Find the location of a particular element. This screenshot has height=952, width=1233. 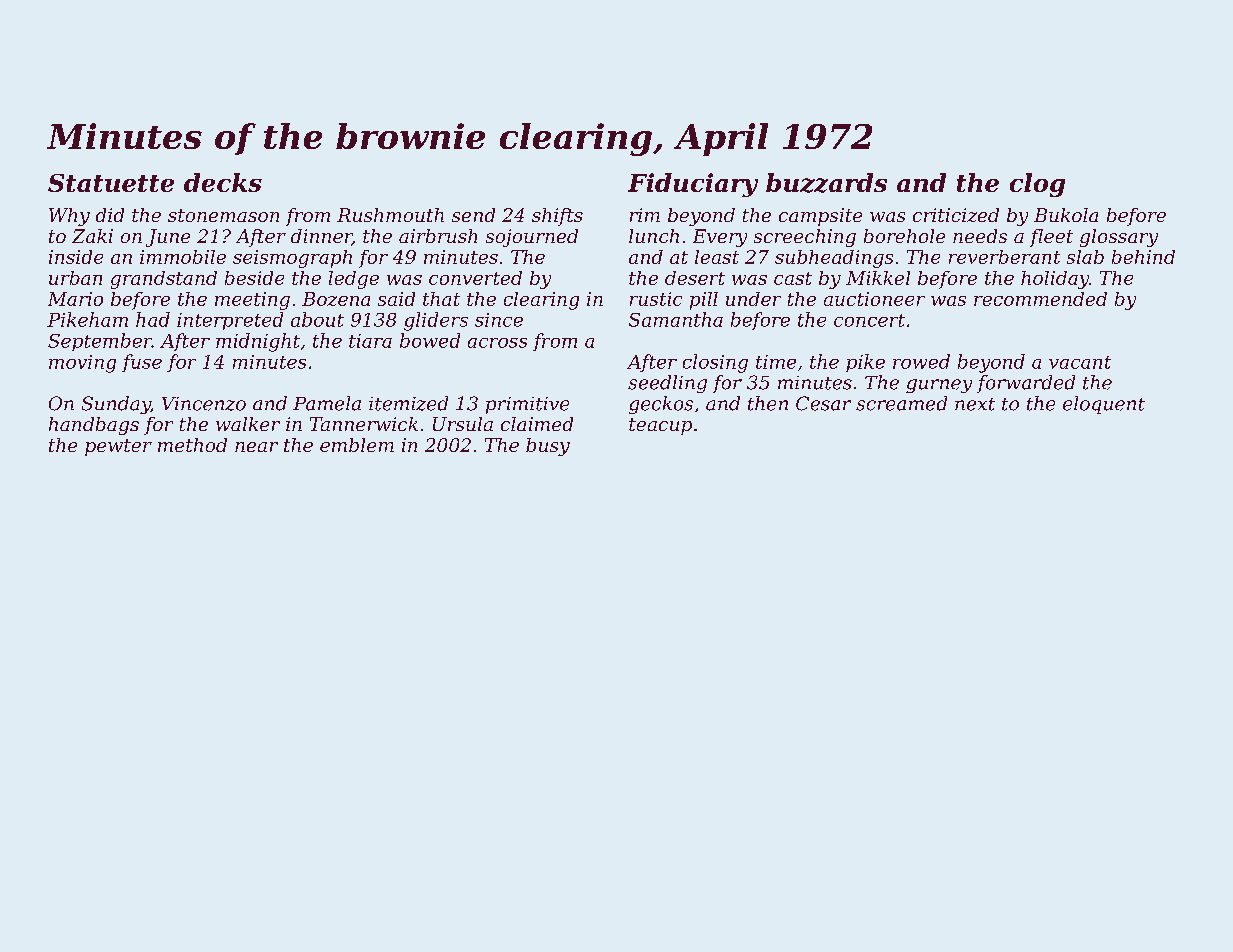

inside is located at coordinates (76, 257).
